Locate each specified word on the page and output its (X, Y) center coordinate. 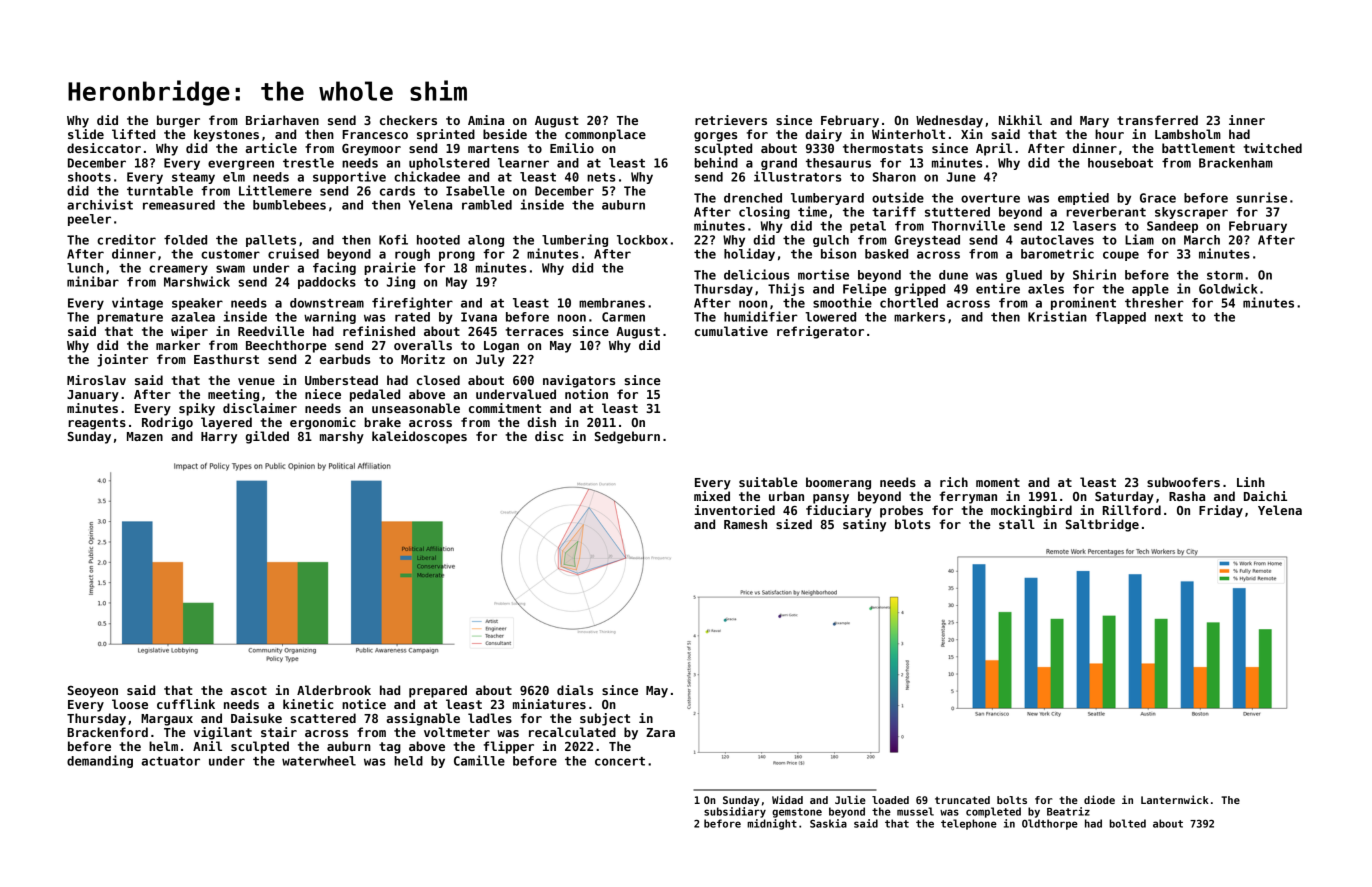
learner (523, 163)
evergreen (241, 165)
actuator (170, 761)
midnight (772, 824)
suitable (768, 482)
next (1169, 317)
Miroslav (96, 380)
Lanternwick (1175, 799)
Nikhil (1020, 120)
